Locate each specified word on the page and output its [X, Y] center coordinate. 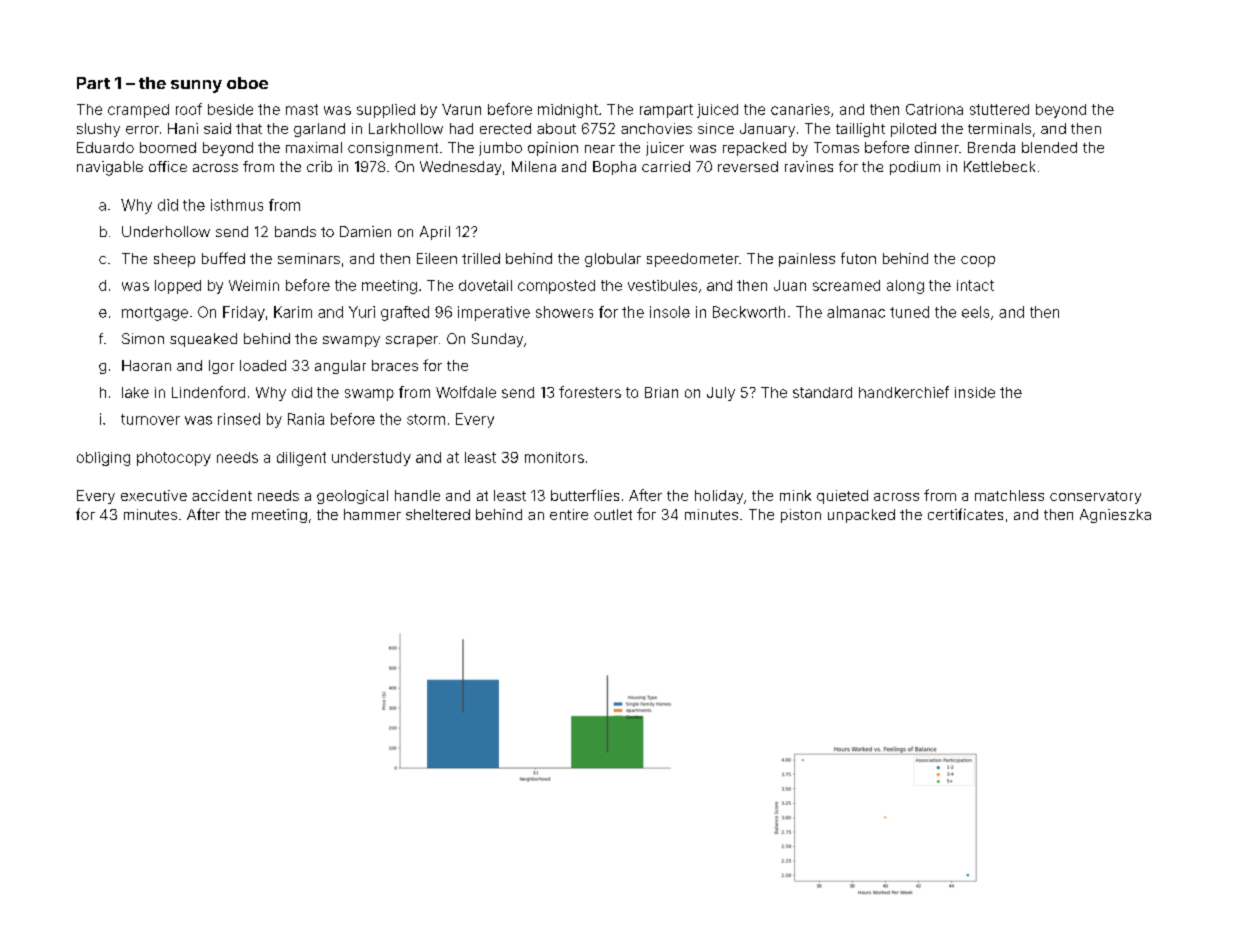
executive [154, 495]
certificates [965, 514]
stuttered [999, 109]
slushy [98, 130]
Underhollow [166, 231]
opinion [553, 149]
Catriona [934, 109]
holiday [719, 497]
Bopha [614, 168]
